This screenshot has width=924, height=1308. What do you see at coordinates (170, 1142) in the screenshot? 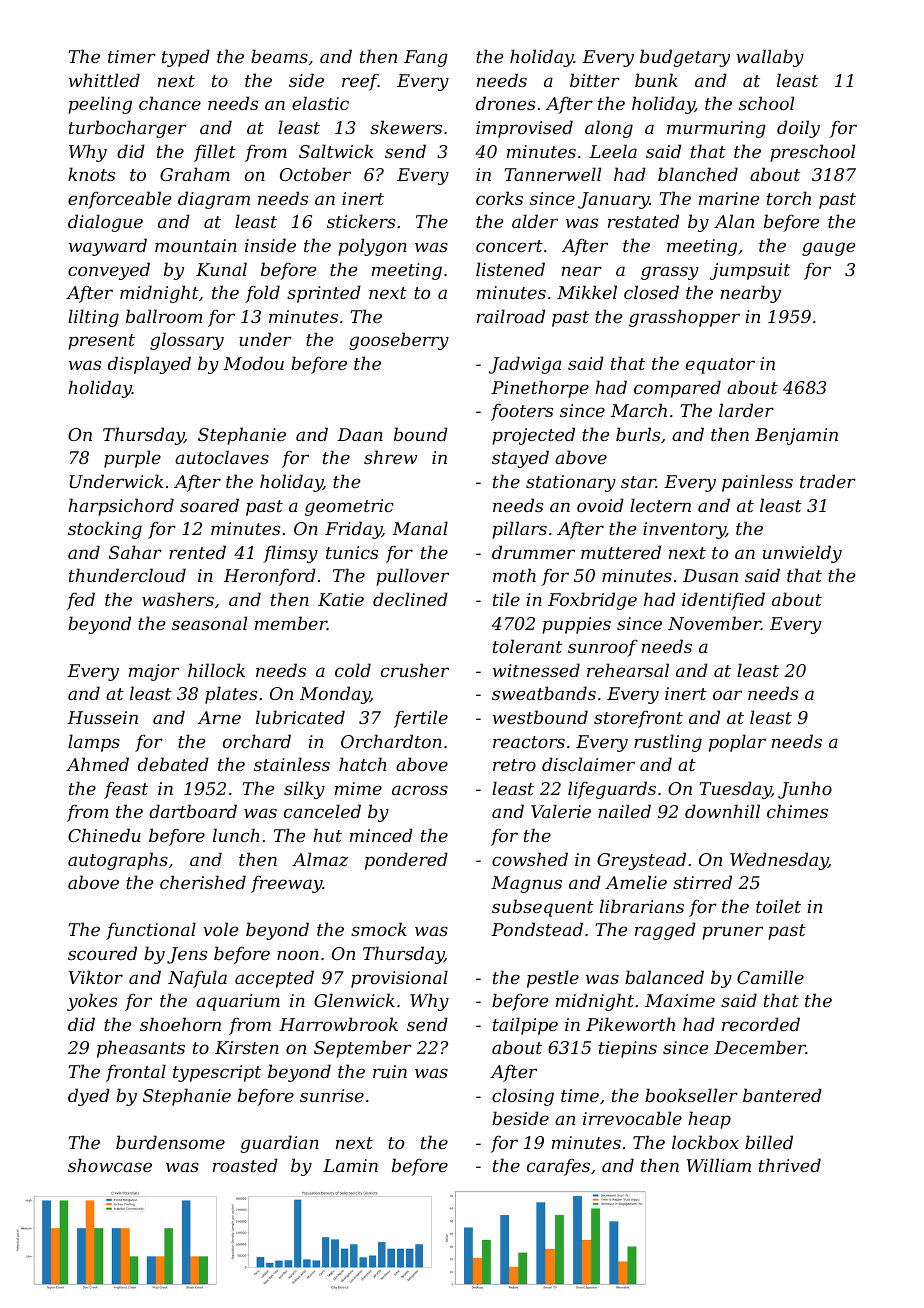
I see `burdensome` at bounding box center [170, 1142].
